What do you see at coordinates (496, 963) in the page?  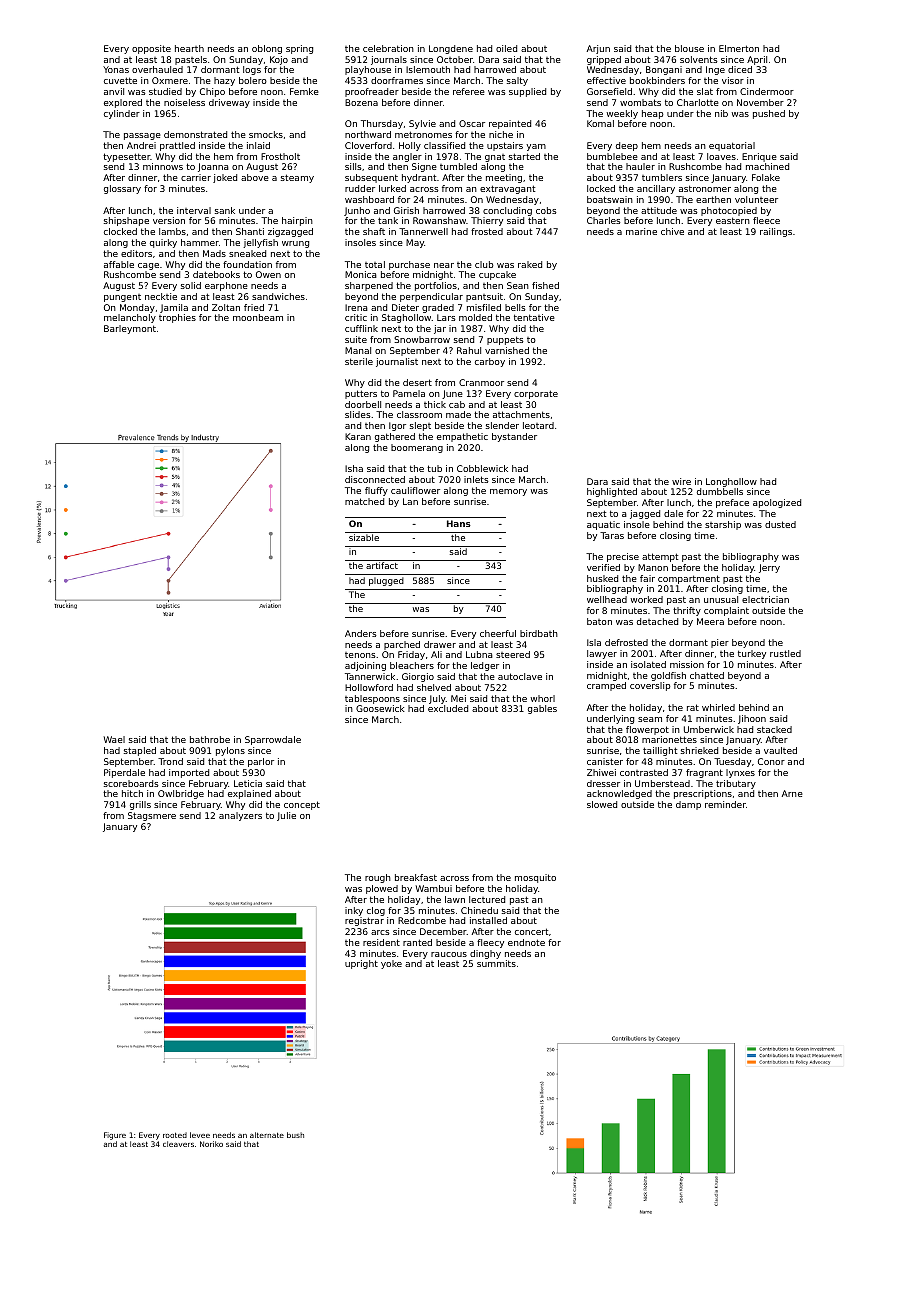 I see `summits` at bounding box center [496, 963].
